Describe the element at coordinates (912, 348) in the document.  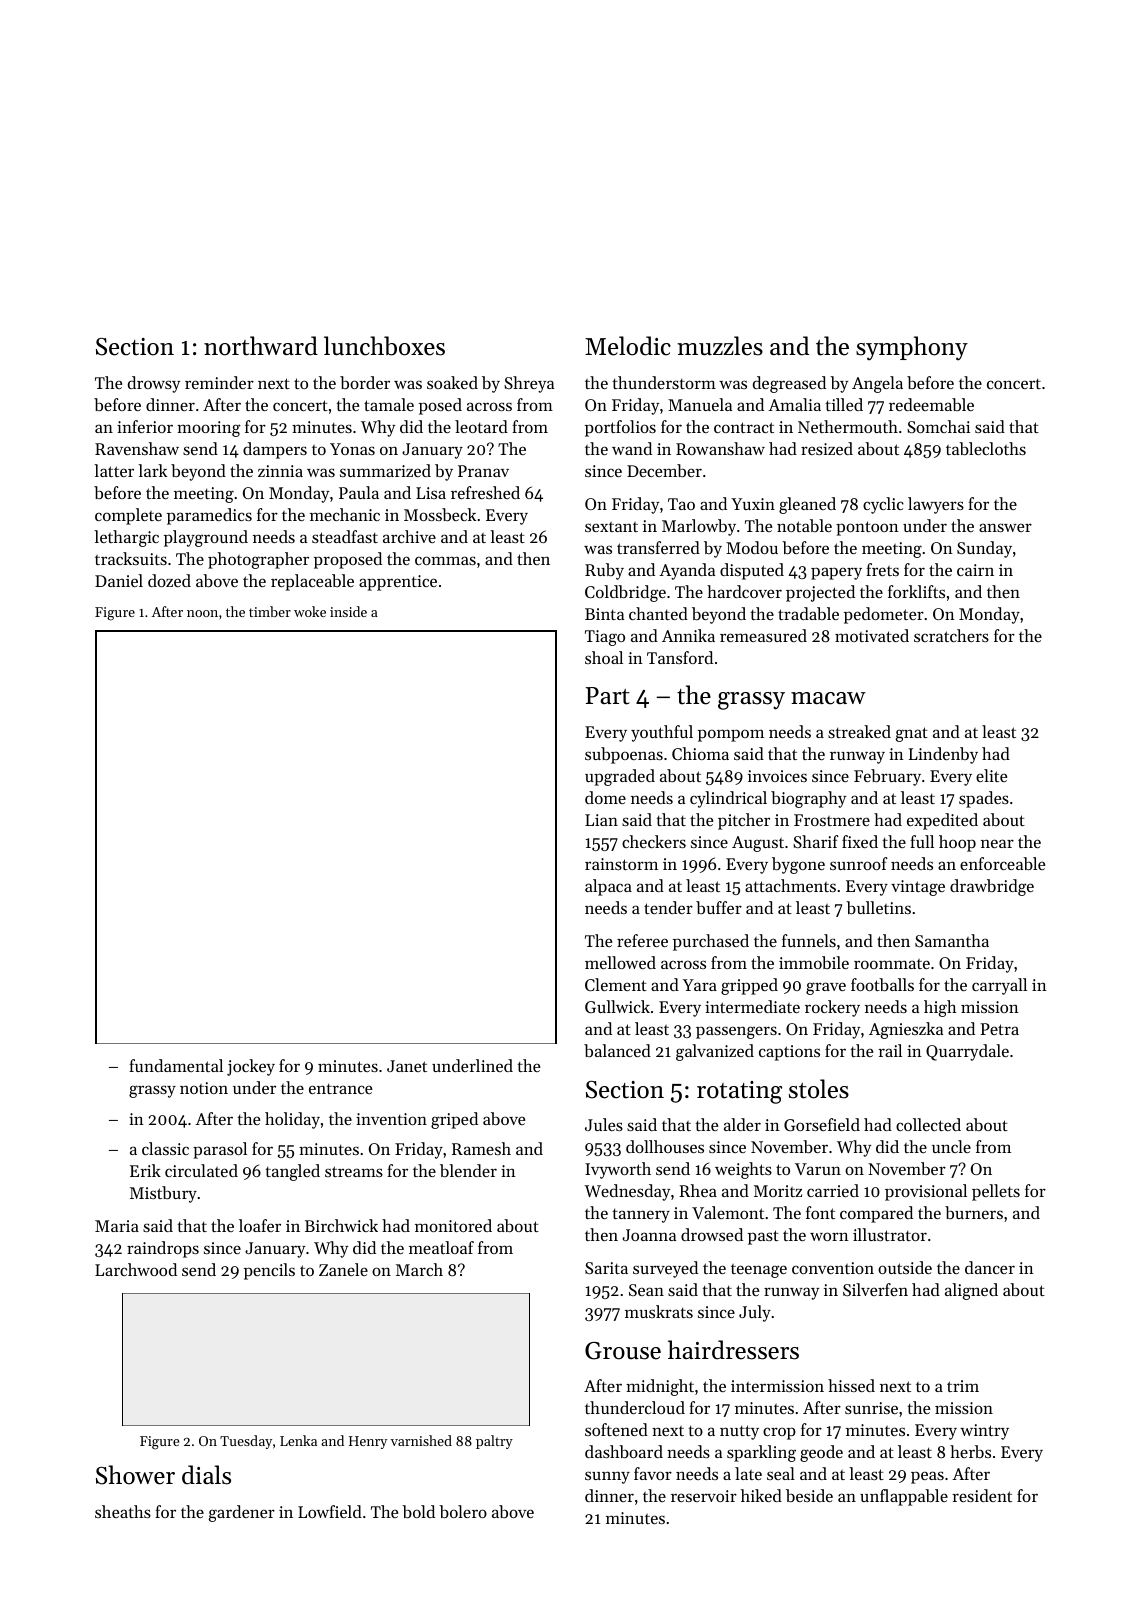
I see `symphony` at that location.
